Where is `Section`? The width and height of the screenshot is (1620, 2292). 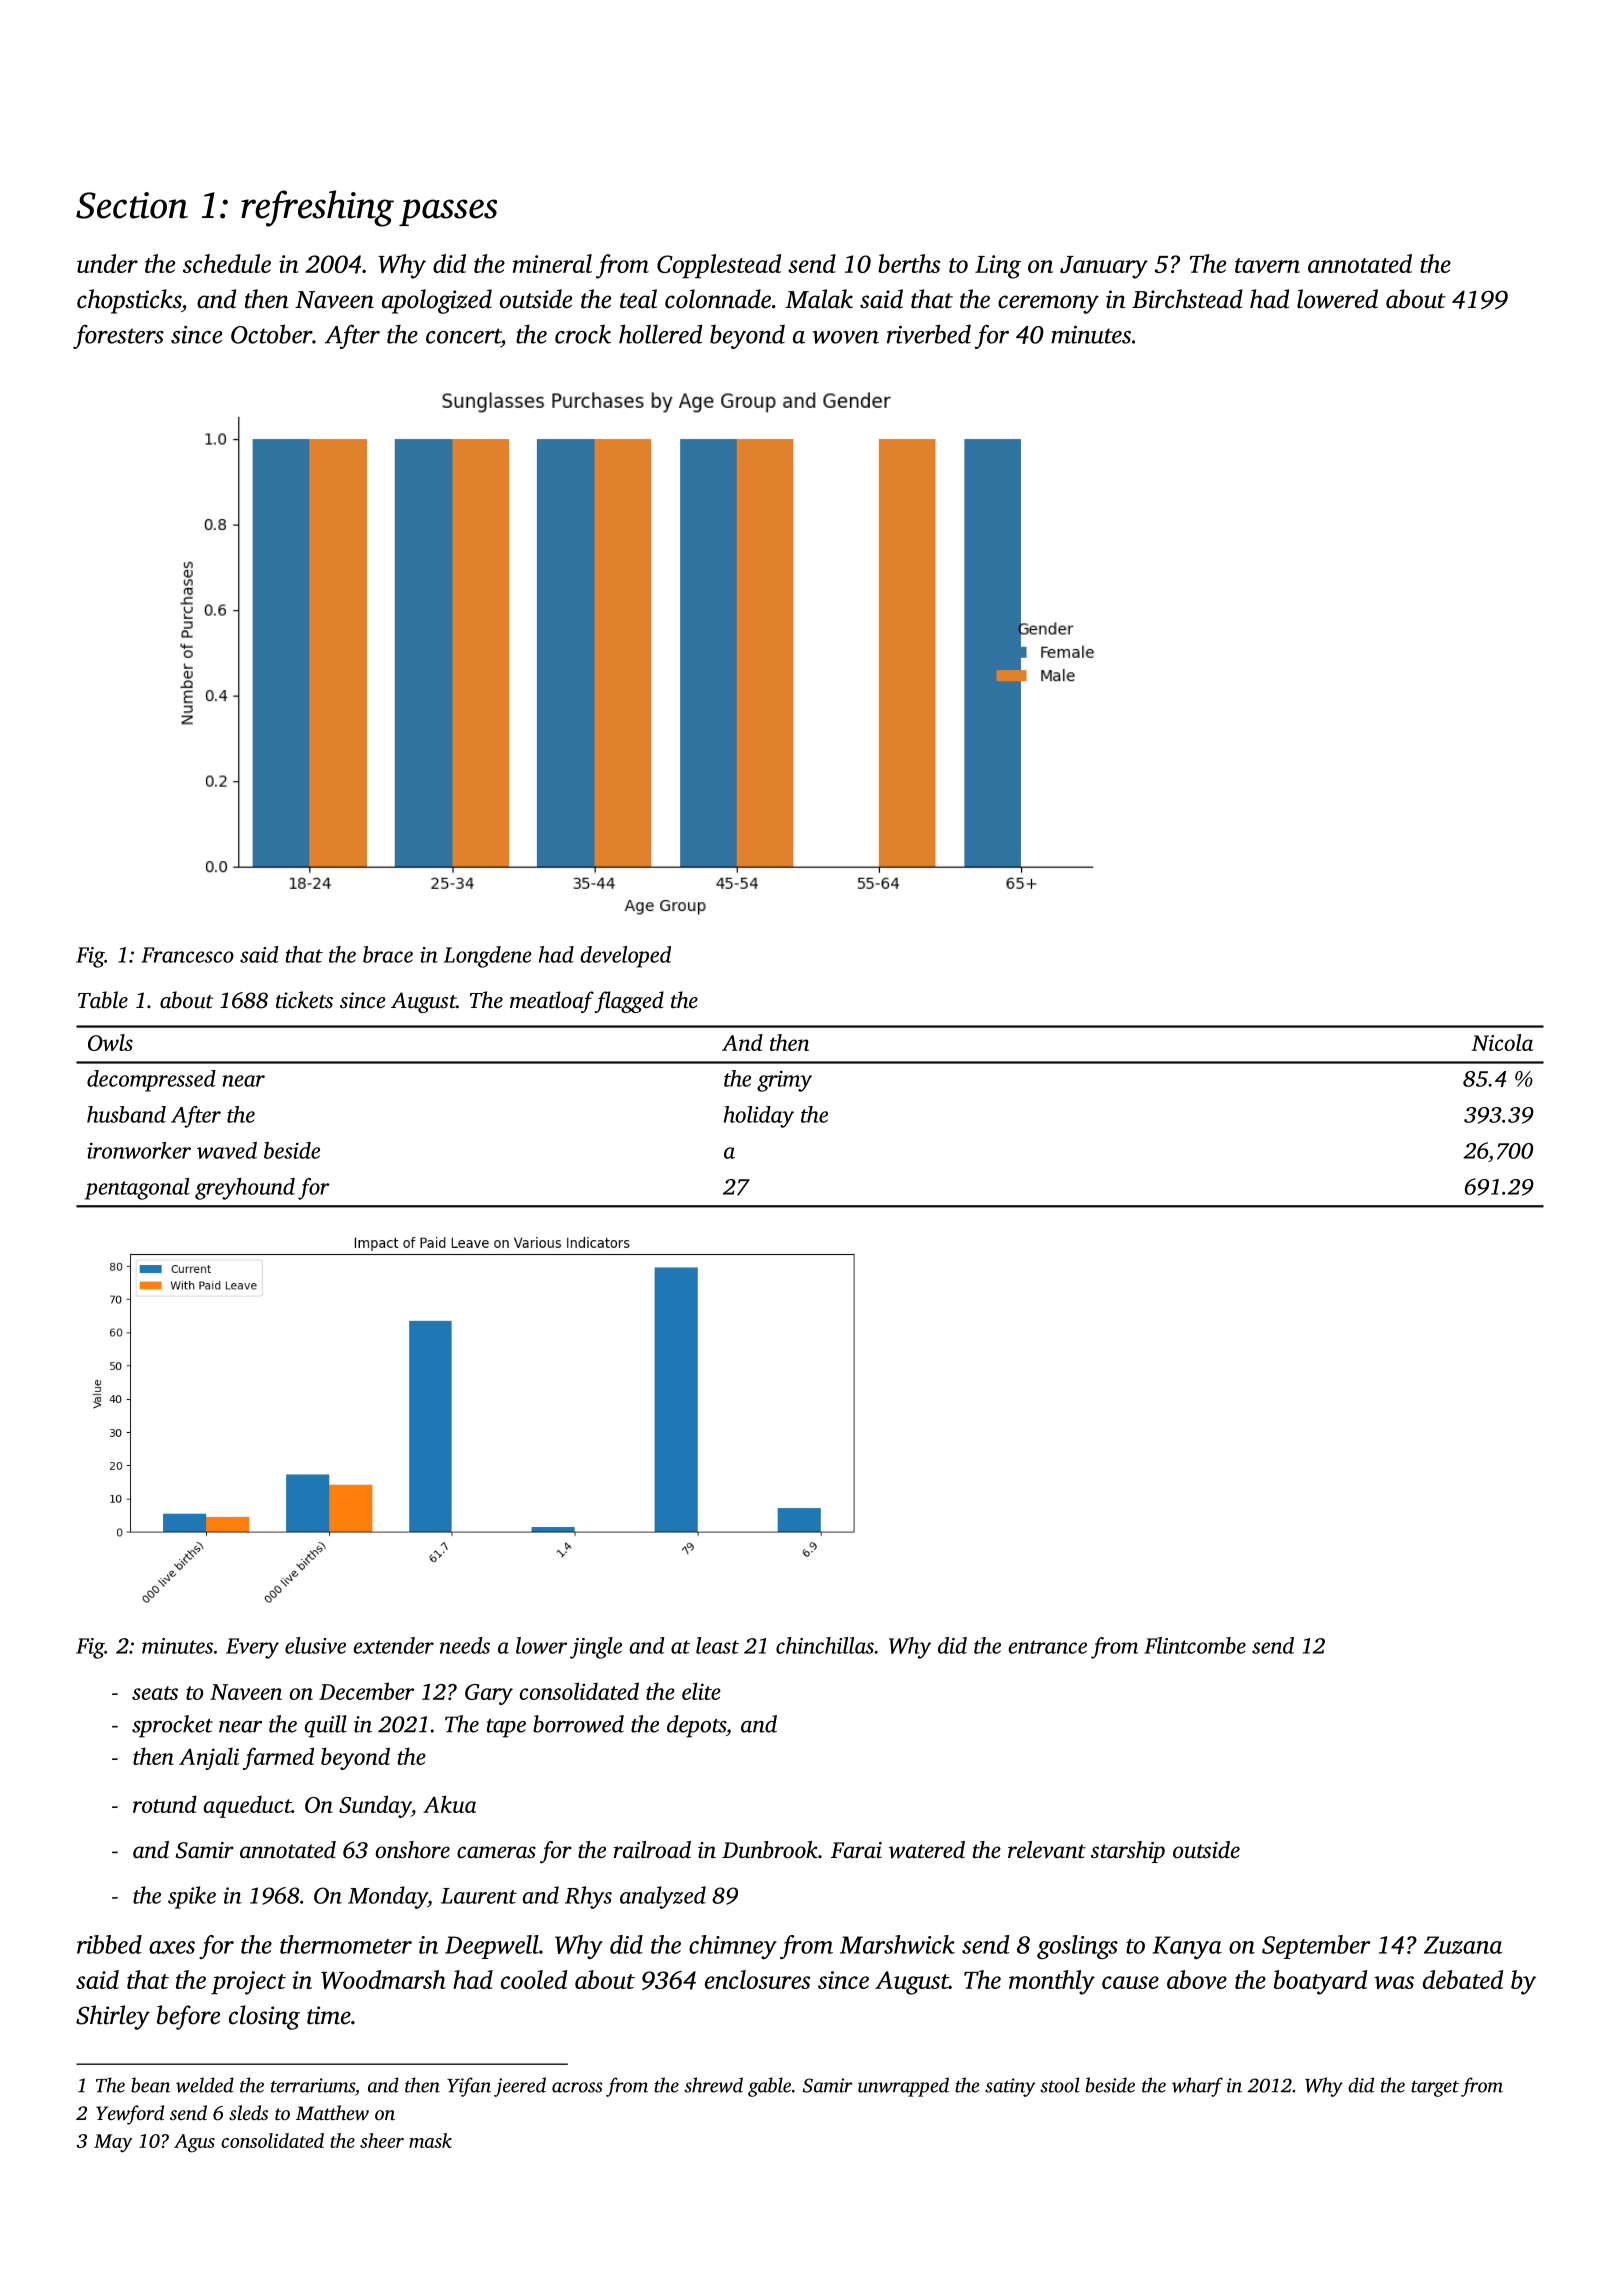
Section is located at coordinates (132, 205).
